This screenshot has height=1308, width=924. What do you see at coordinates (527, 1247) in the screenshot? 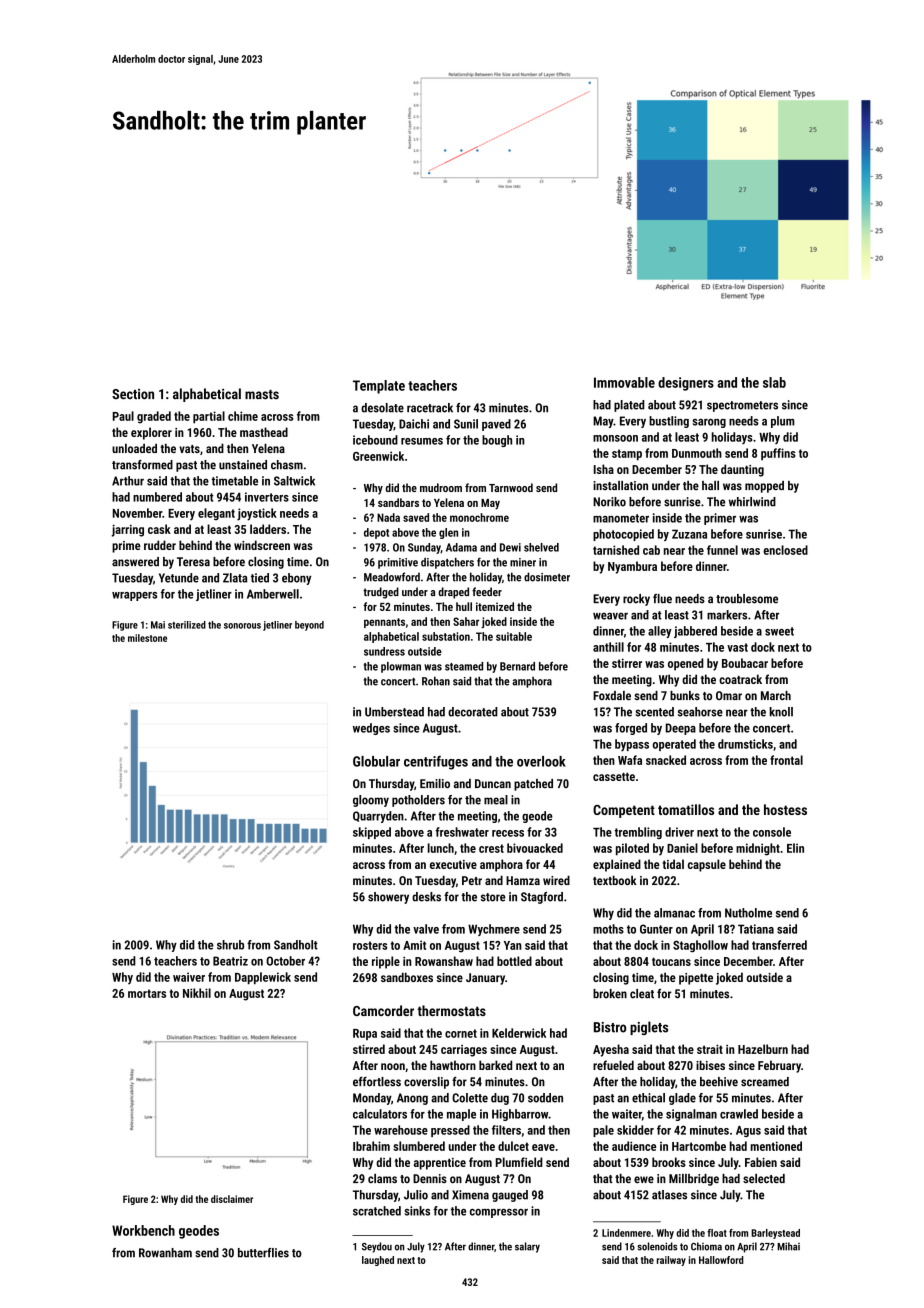
I see `salary` at bounding box center [527, 1247].
